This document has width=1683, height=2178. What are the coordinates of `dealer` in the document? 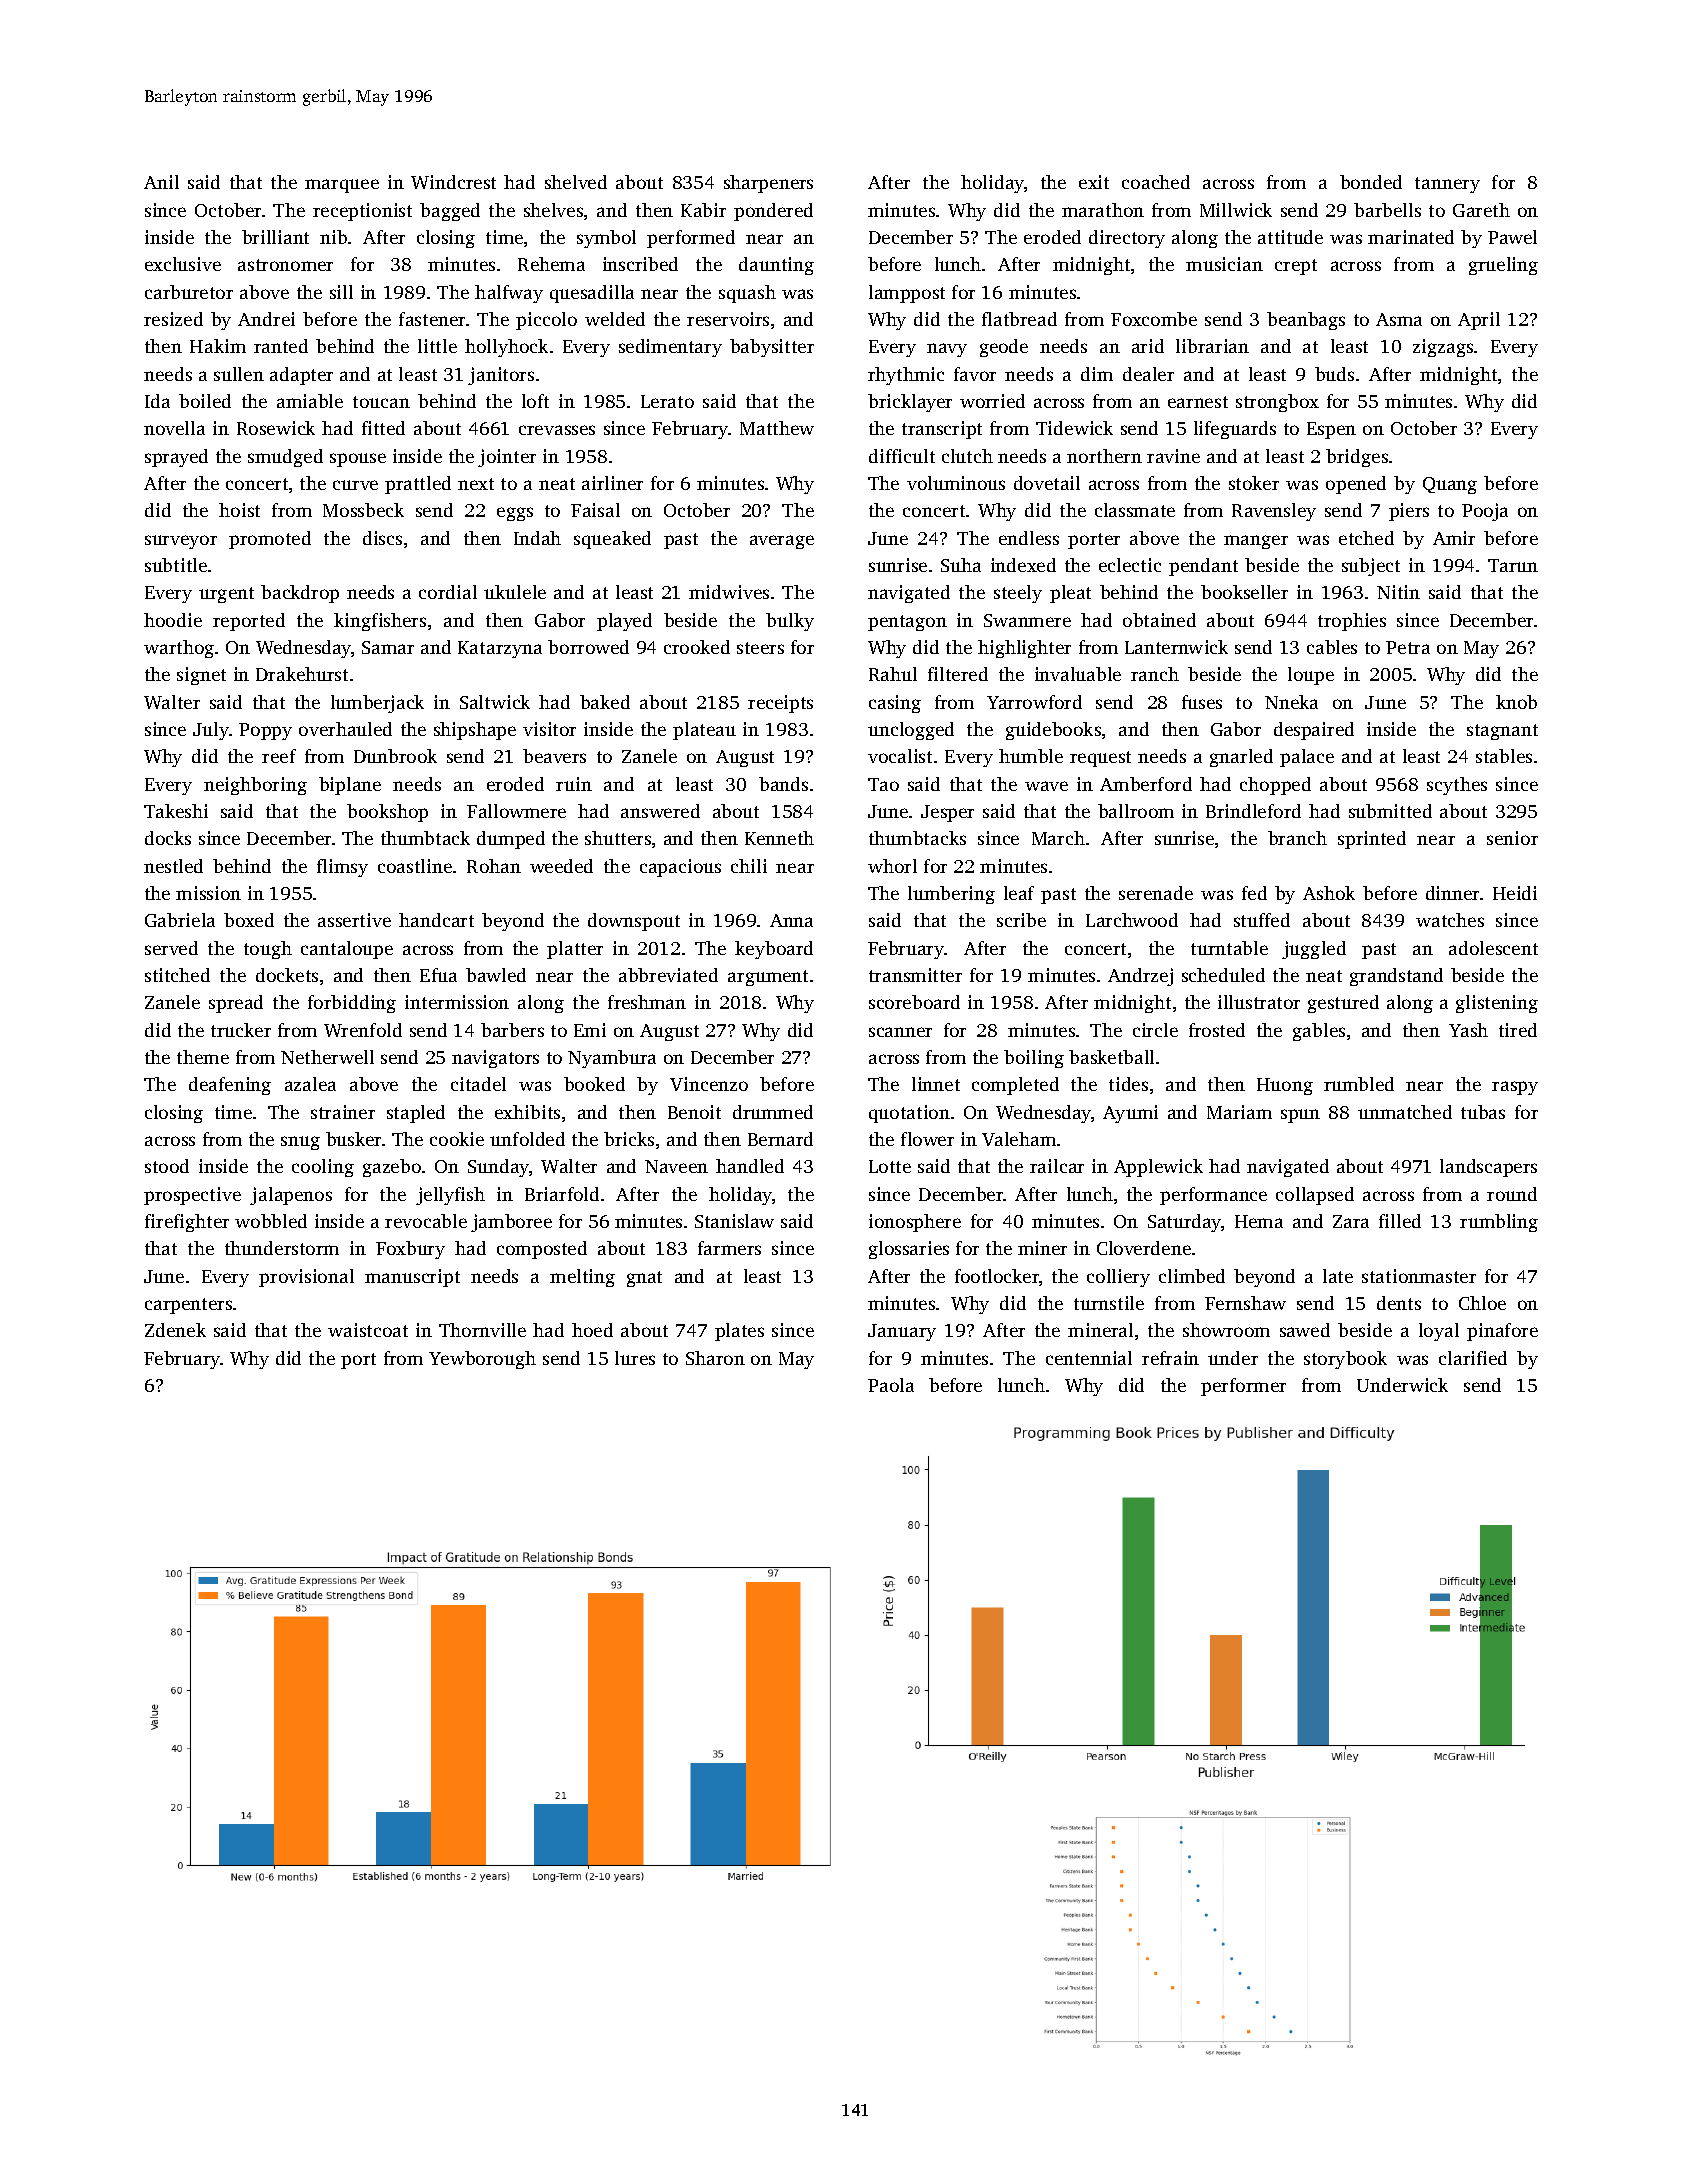 It's located at (1148, 374).
